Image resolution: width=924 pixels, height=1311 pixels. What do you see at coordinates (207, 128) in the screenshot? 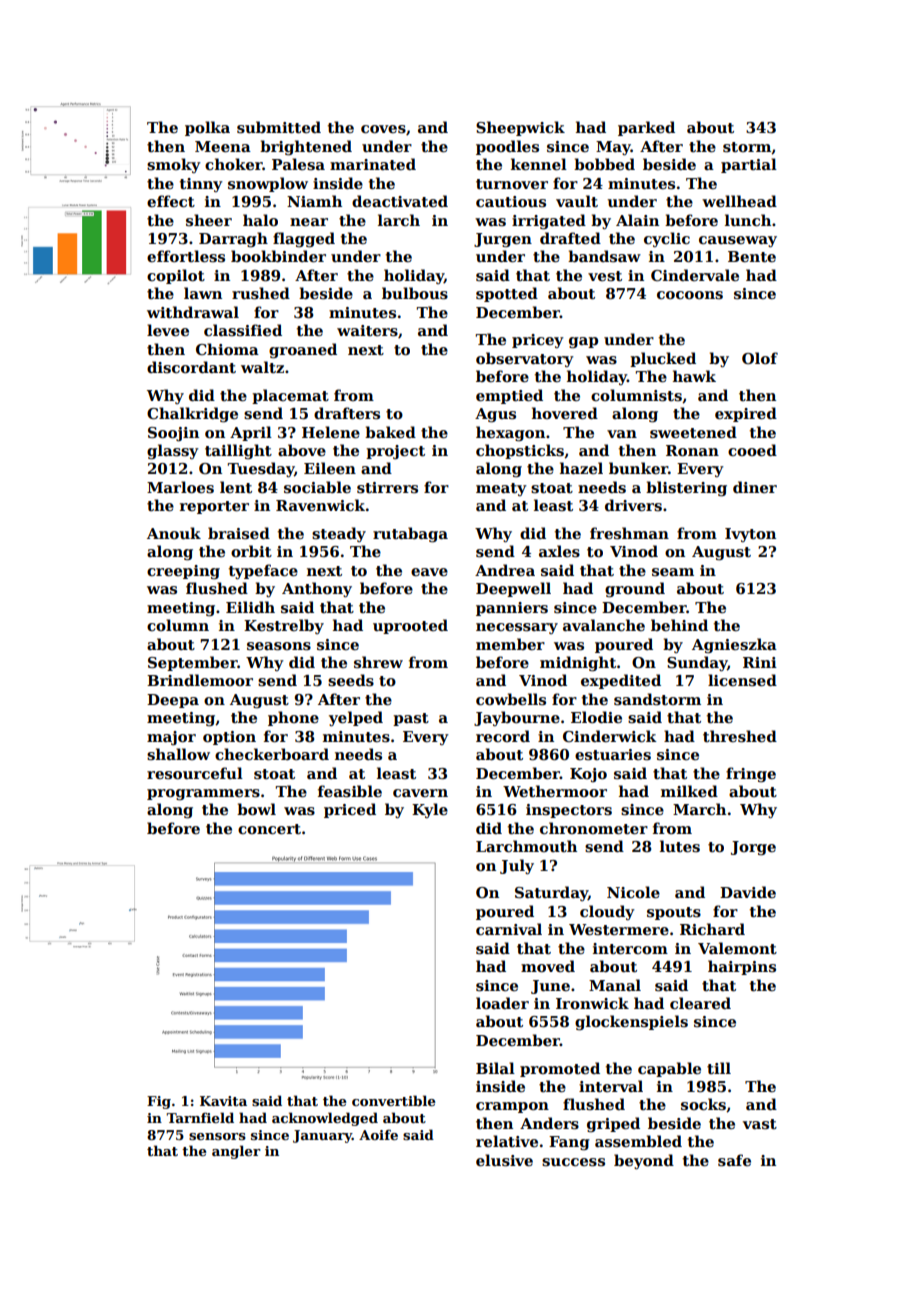
I see `polka` at bounding box center [207, 128].
